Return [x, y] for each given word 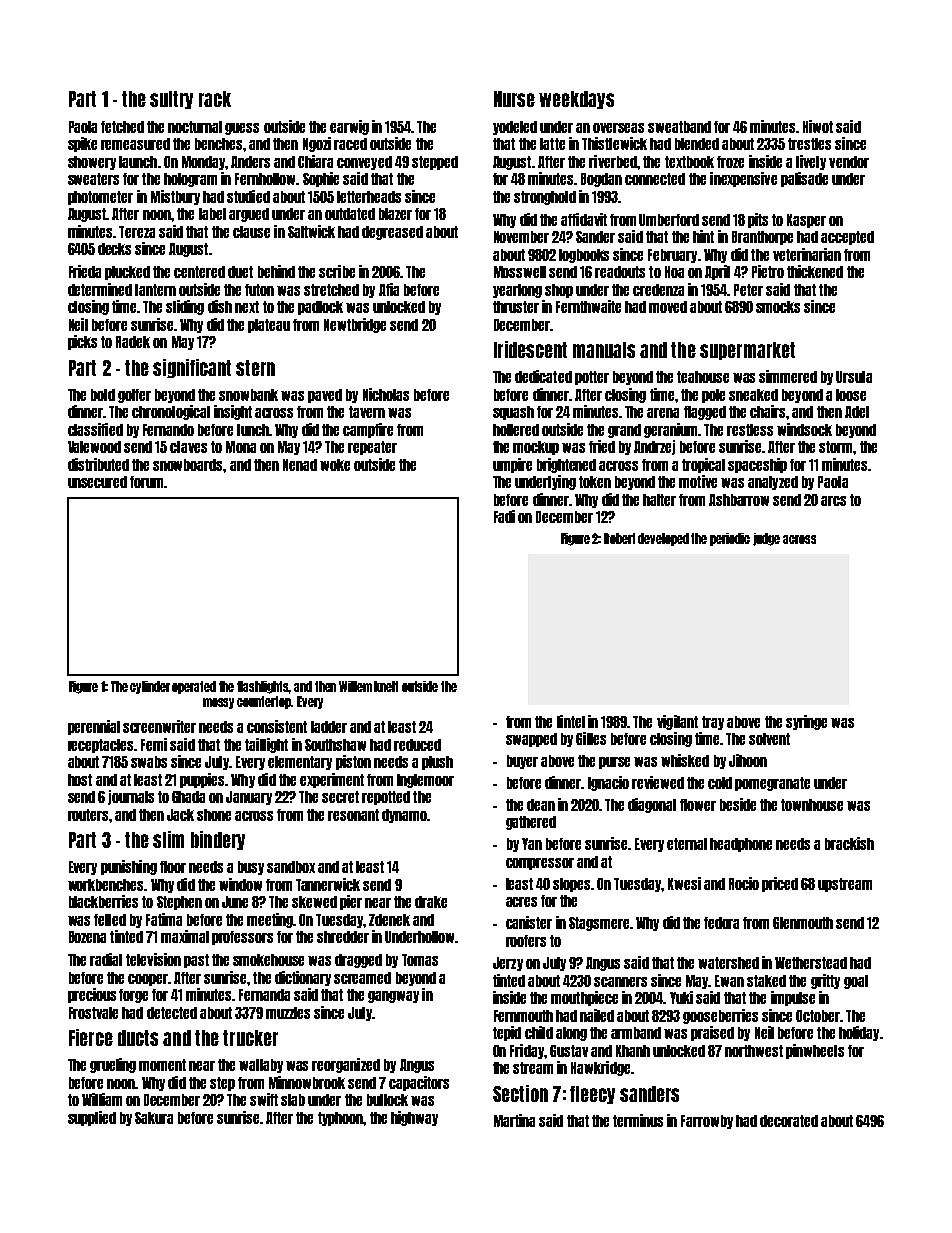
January [249, 798]
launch [138, 162]
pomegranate [772, 784]
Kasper [806, 221]
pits [758, 220]
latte [552, 144]
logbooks [584, 256]
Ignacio [608, 783]
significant [192, 368]
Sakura [154, 1118]
